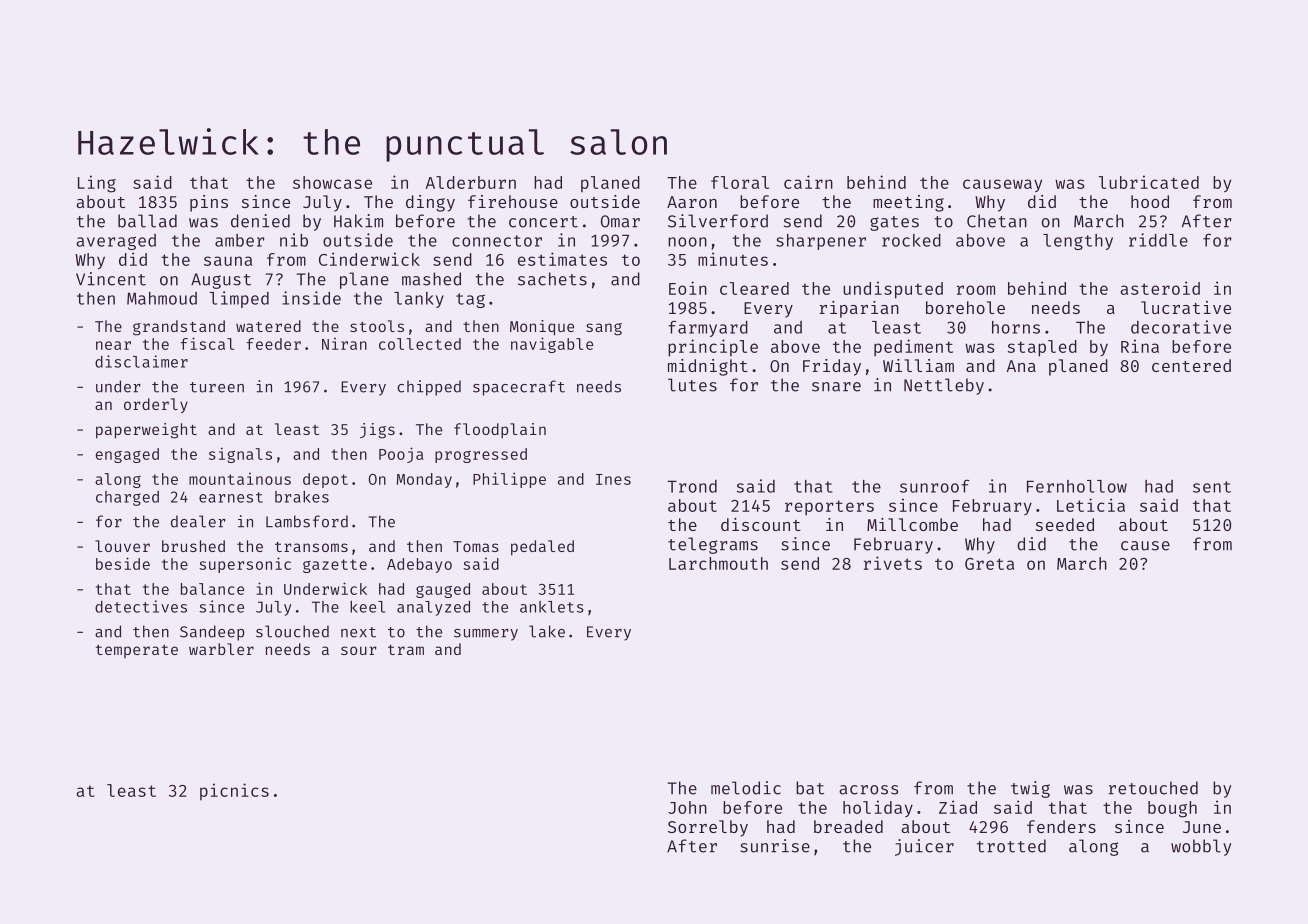  I want to click on Larchmouth, so click(718, 563).
